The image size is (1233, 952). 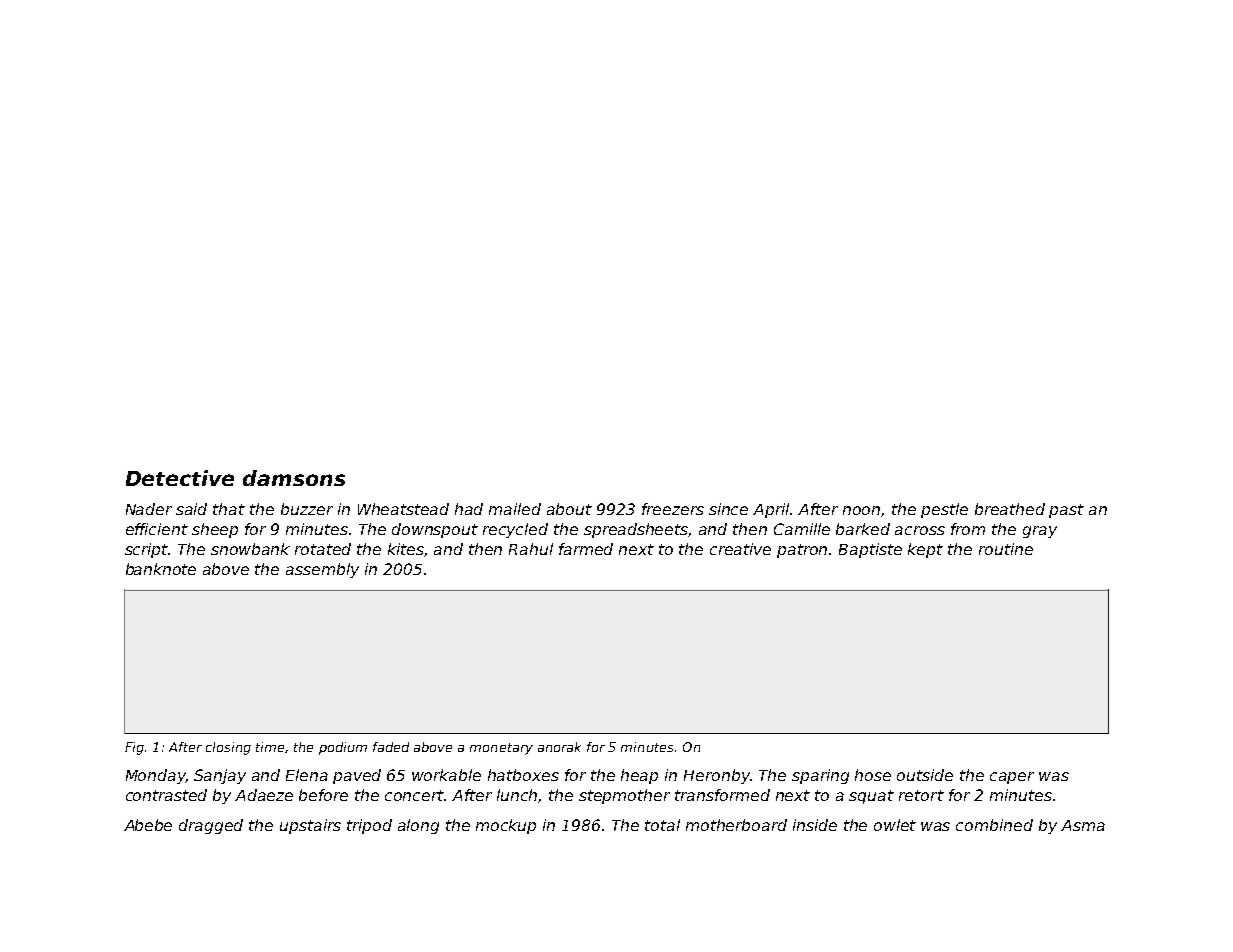 I want to click on faded, so click(x=391, y=747).
